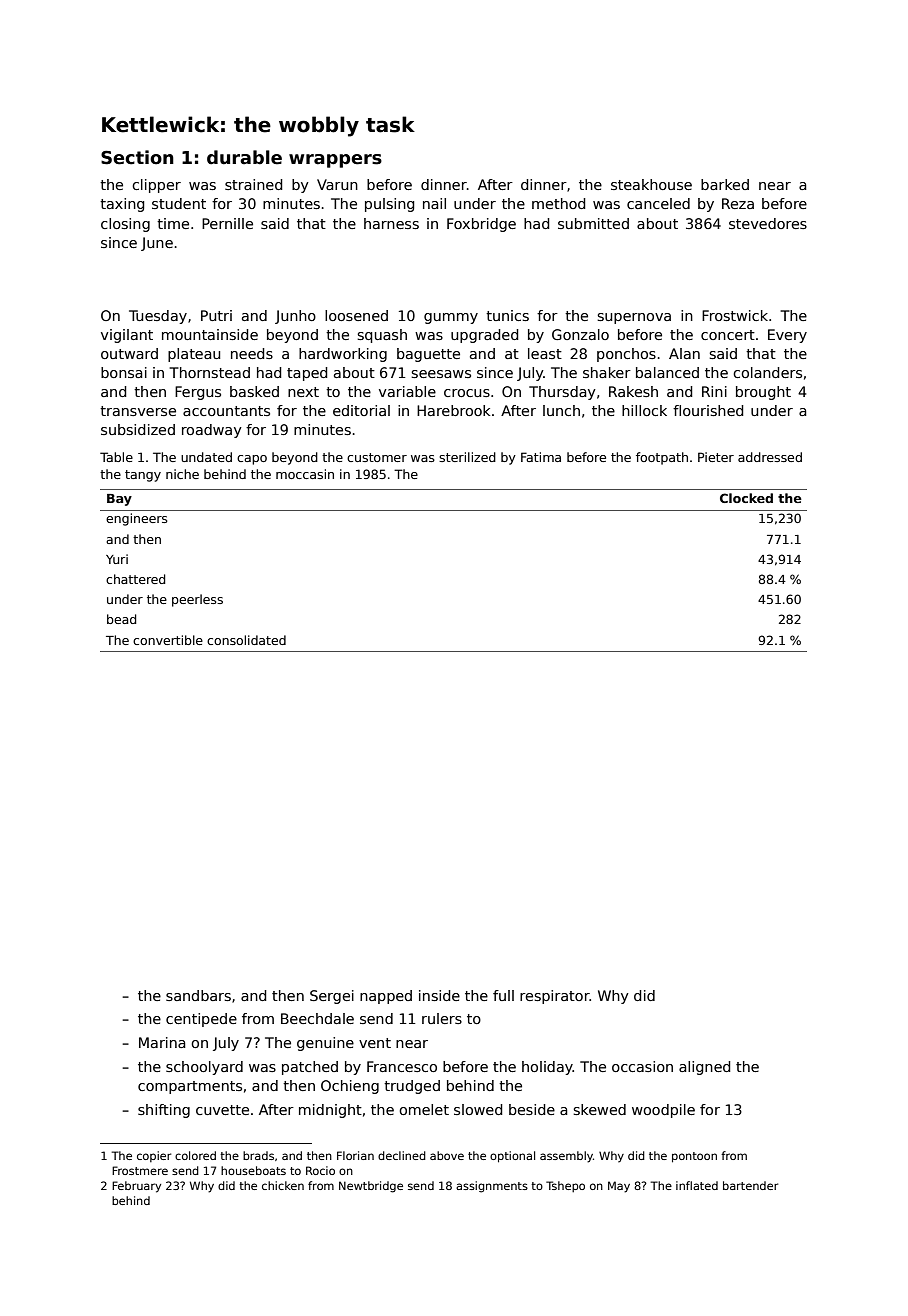 This screenshot has width=908, height=1316. What do you see at coordinates (244, 157) in the screenshot?
I see `durable` at bounding box center [244, 157].
